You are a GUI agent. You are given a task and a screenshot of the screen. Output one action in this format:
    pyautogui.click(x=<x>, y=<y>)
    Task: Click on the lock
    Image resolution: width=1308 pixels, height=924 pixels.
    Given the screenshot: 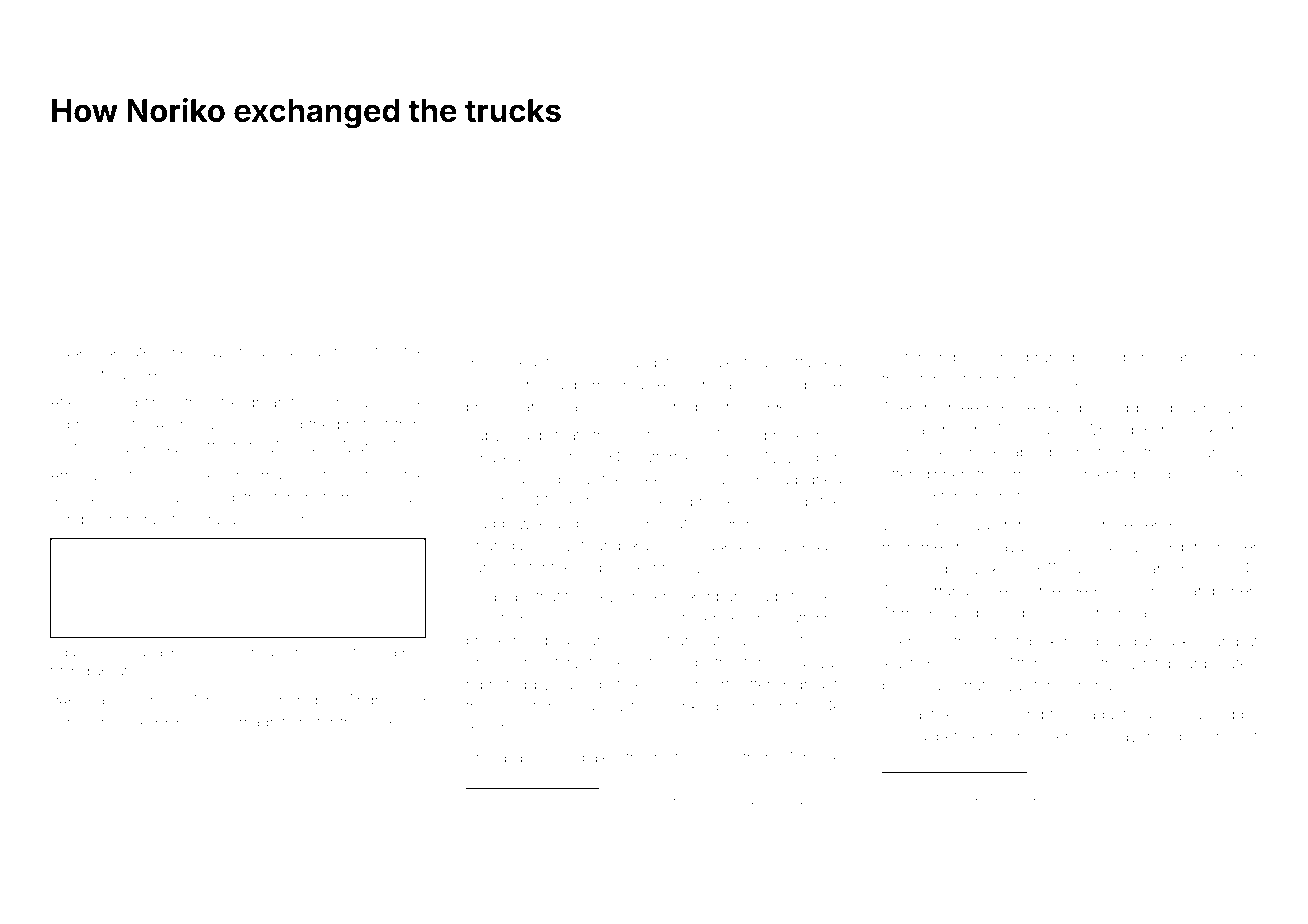 What is the action you would take?
    pyautogui.click(x=1202, y=430)
